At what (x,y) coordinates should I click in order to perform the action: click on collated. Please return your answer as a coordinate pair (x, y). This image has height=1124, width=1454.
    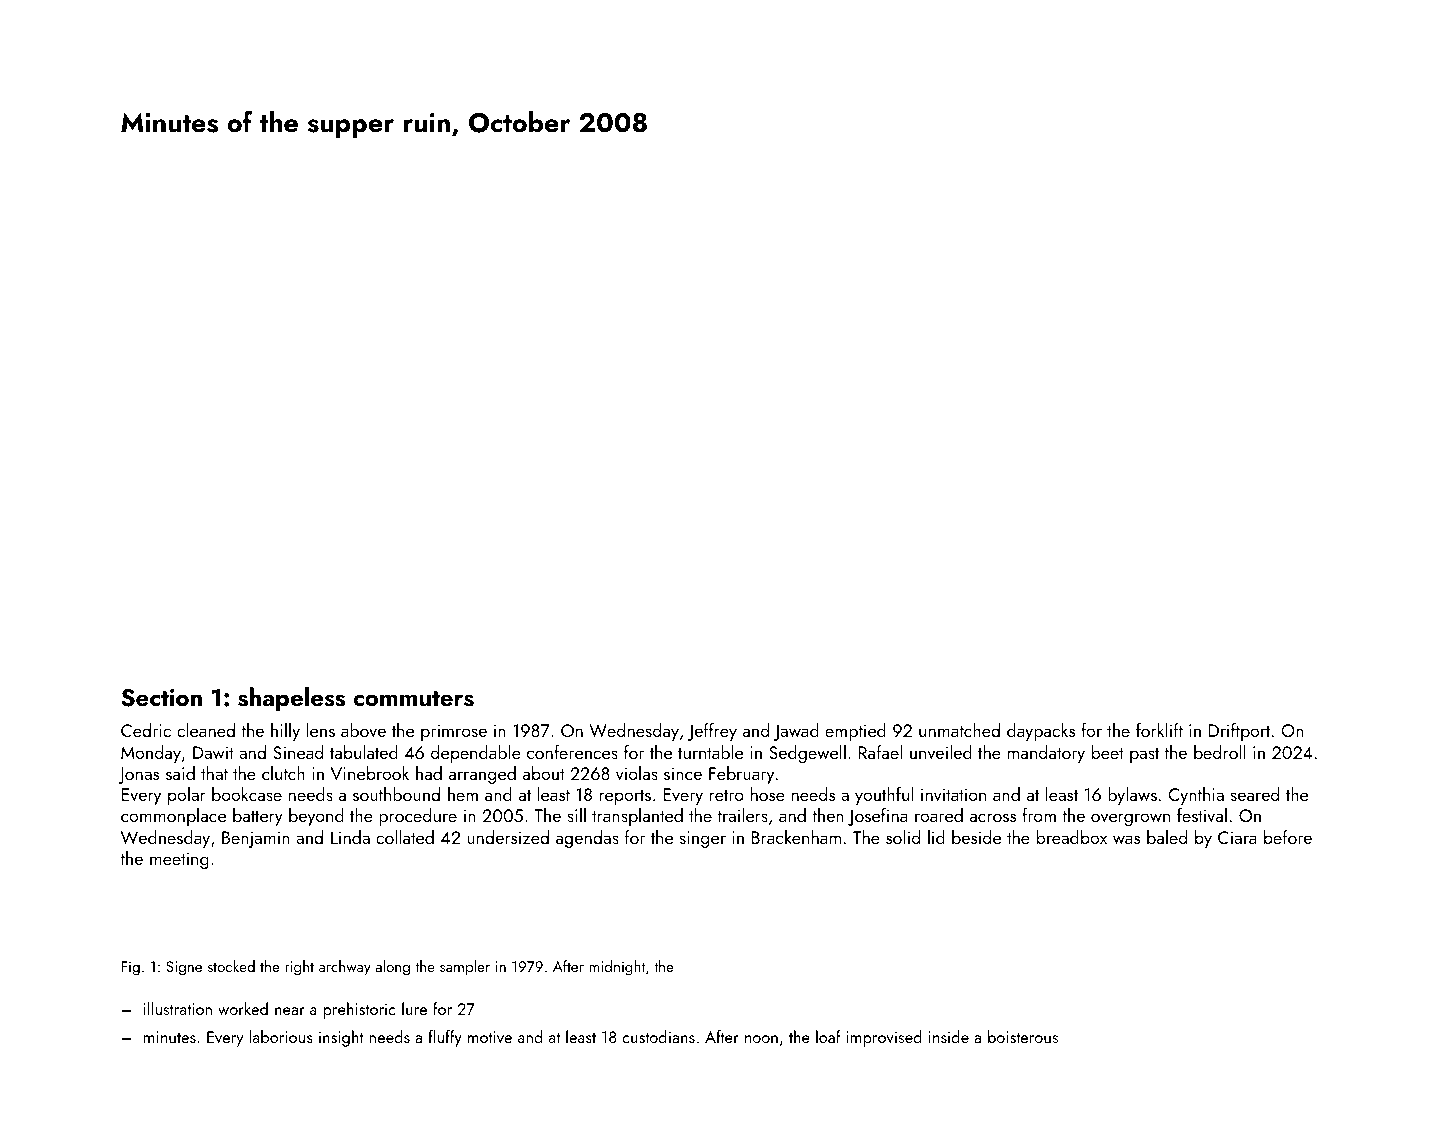
    Looking at the image, I should click on (405, 837).
